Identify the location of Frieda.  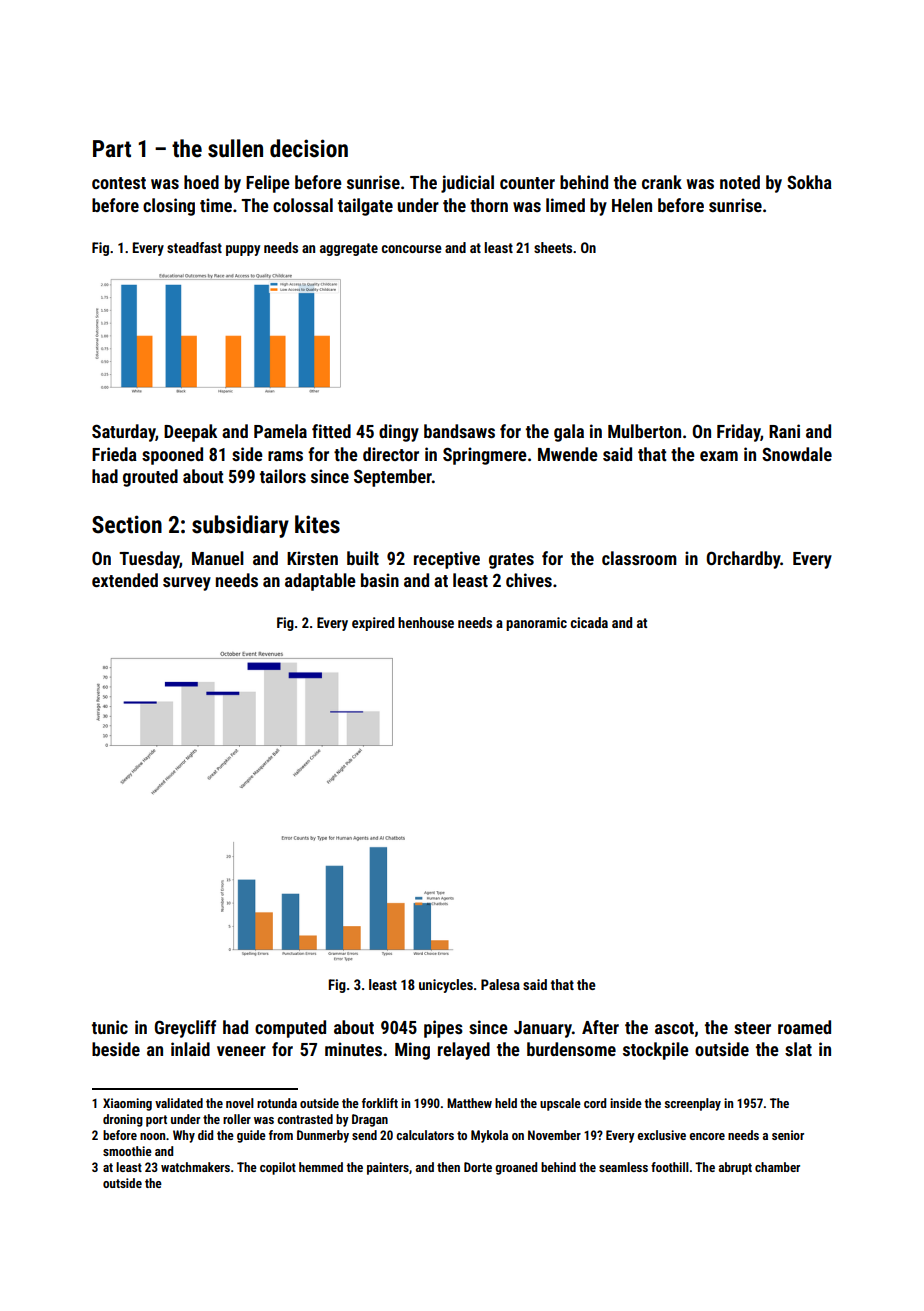
(114, 454).
